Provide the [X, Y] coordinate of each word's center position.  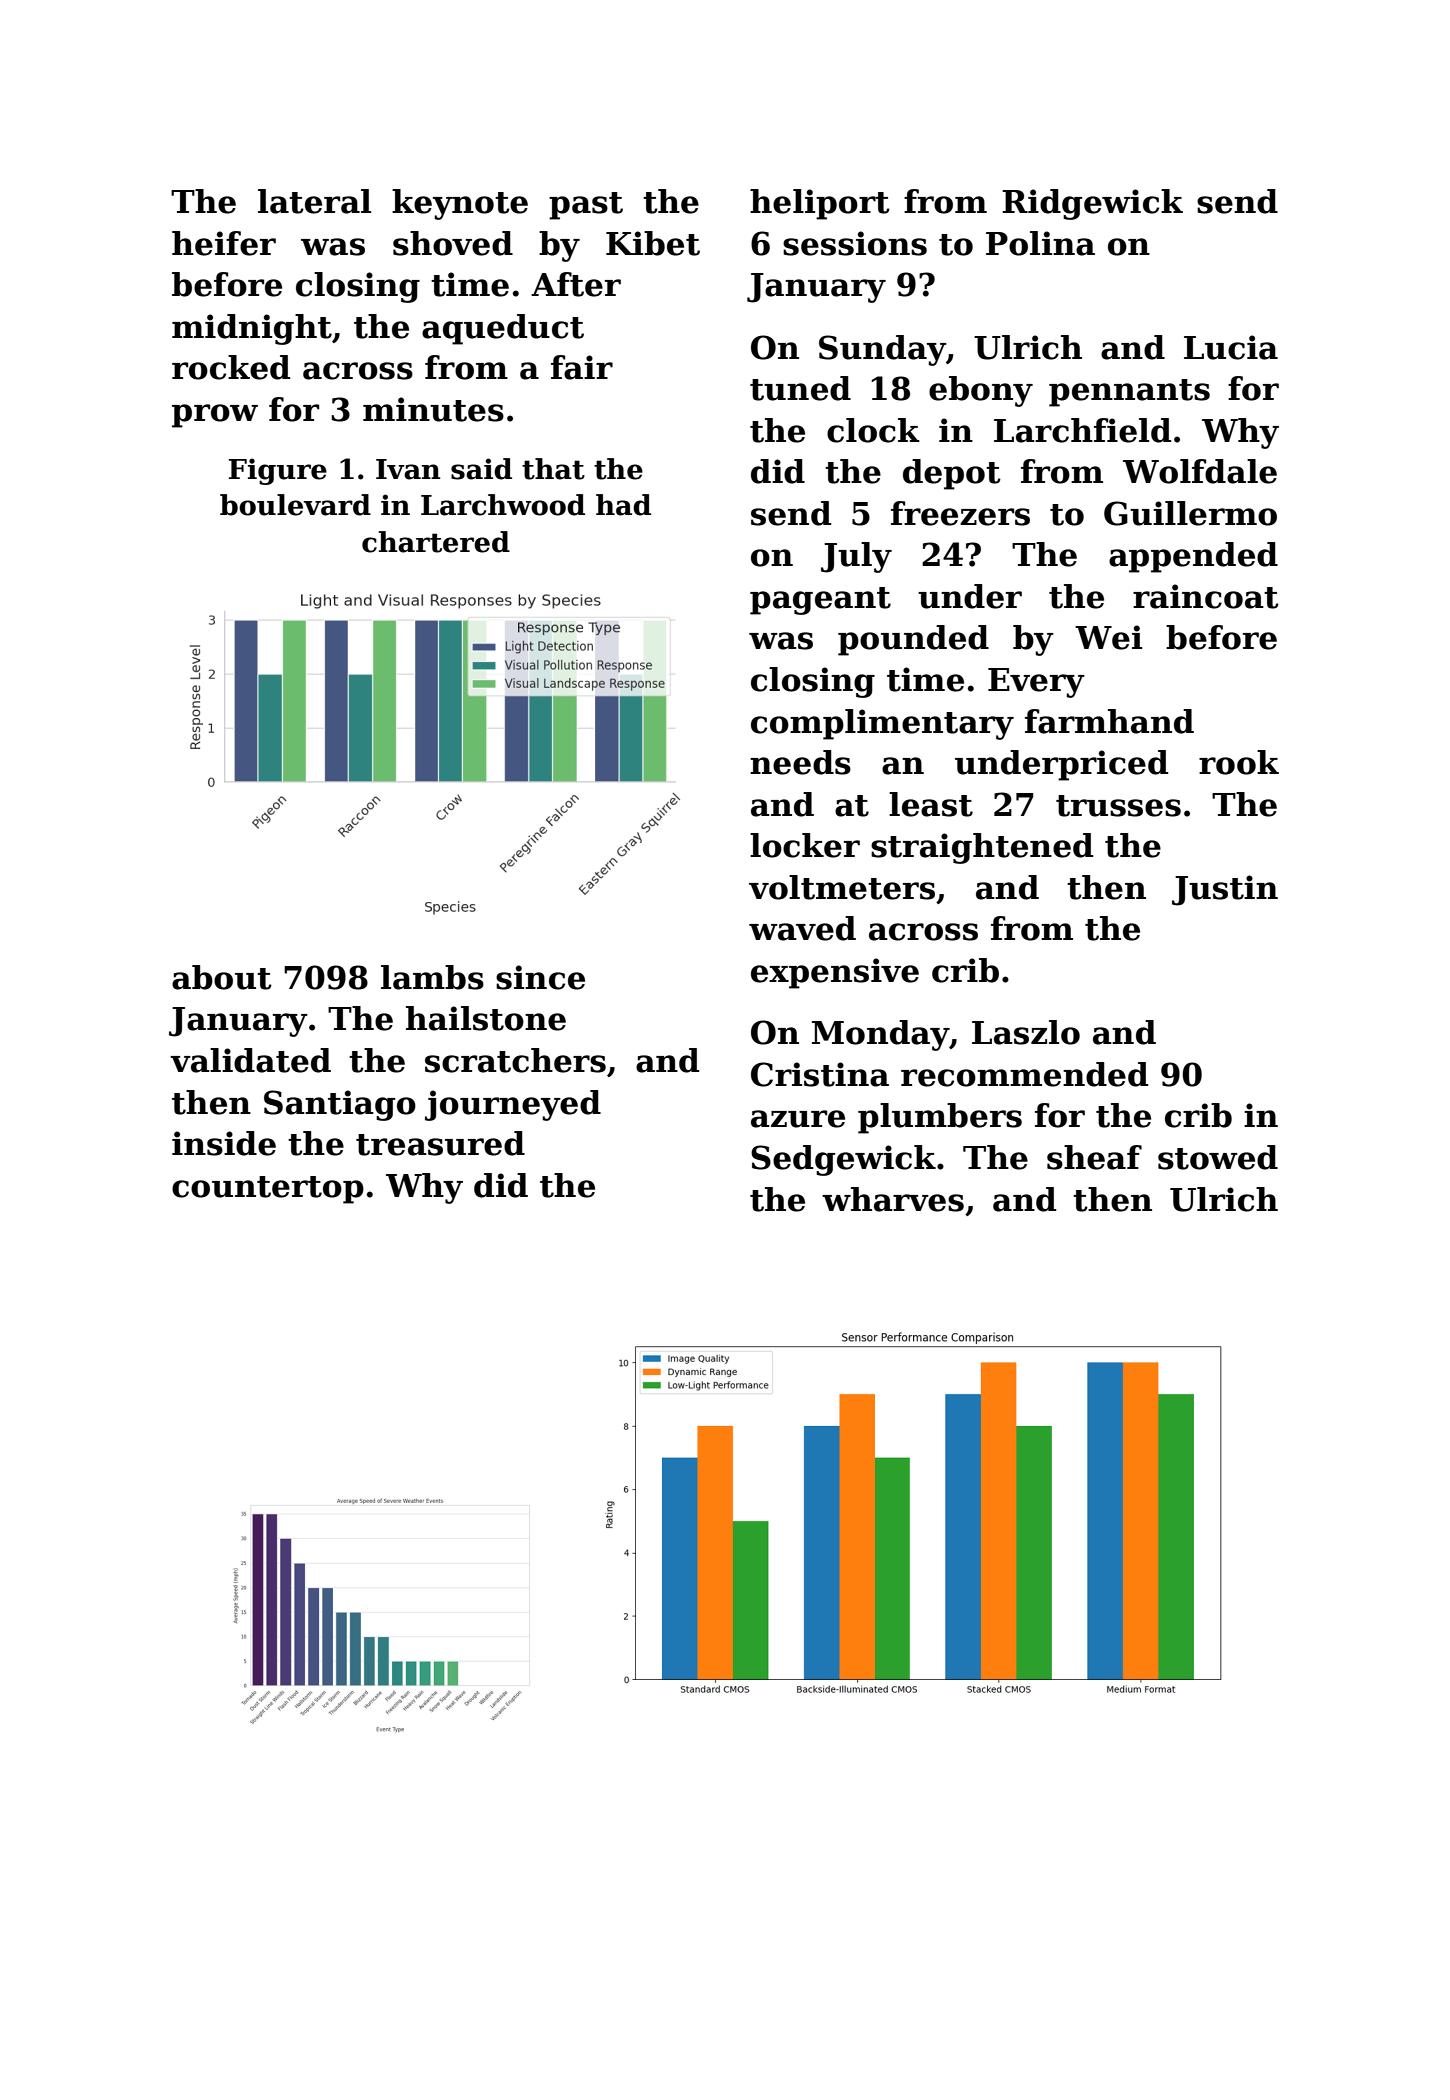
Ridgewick [1092, 204]
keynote [460, 204]
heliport [820, 204]
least [931, 804]
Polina [1040, 243]
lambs [432, 977]
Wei [1108, 637]
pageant [820, 601]
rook [1239, 762]
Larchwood [503, 505]
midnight [252, 329]
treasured [440, 1143]
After [576, 284]
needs [800, 762]
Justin [1225, 890]
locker [805, 845]
